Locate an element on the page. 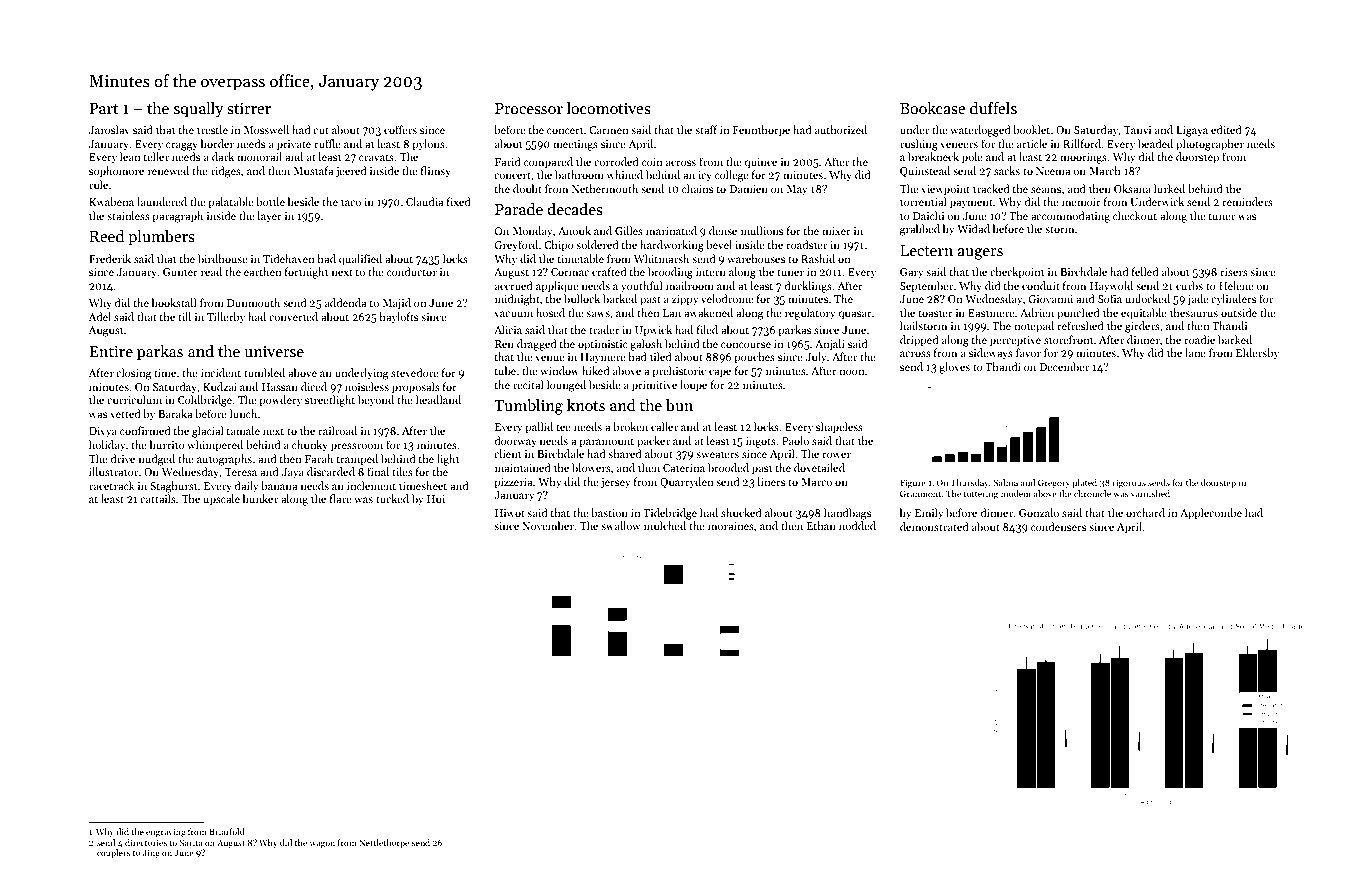  Ethan is located at coordinates (821, 525).
